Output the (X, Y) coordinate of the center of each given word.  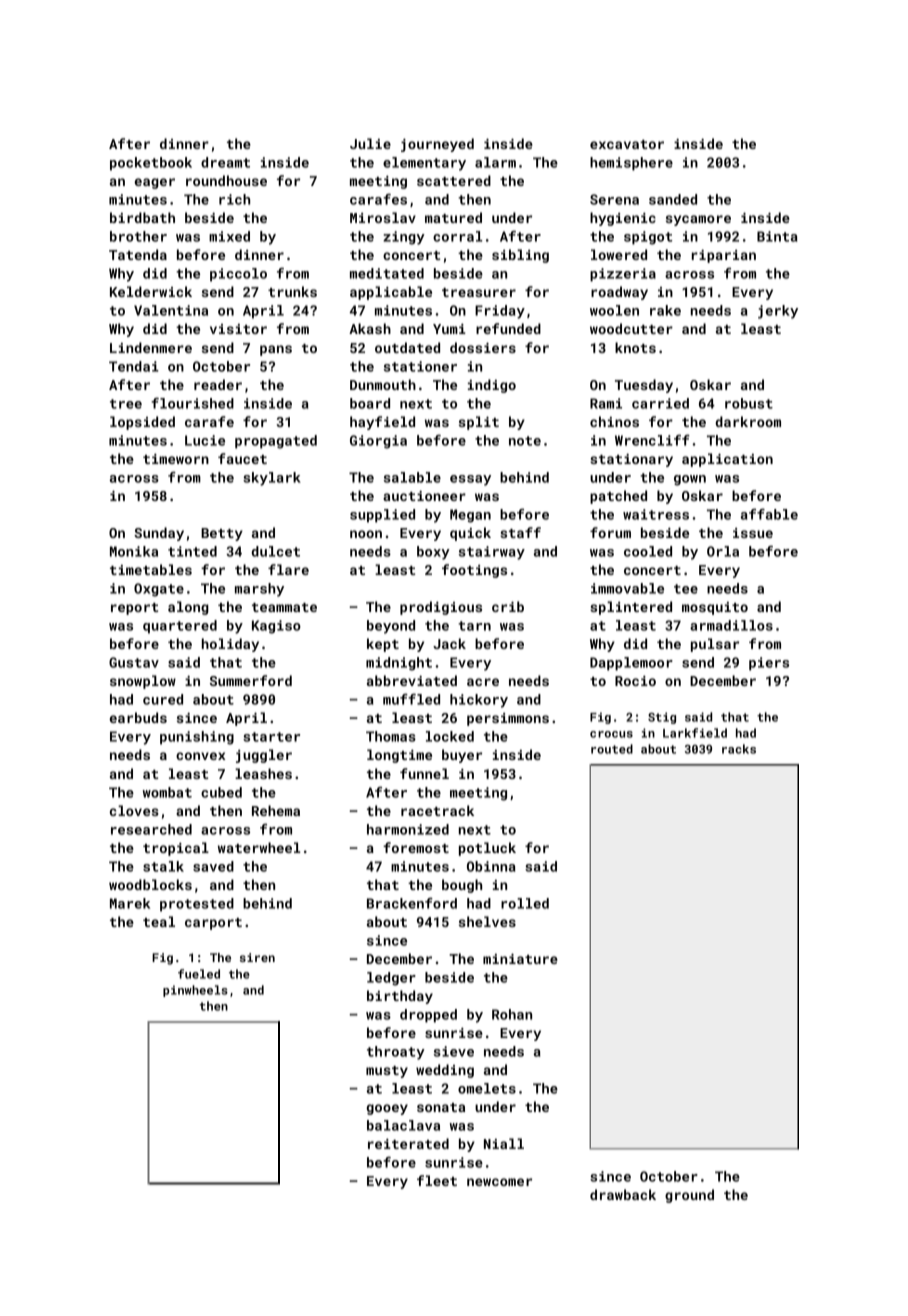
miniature (520, 959)
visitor (238, 329)
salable (412, 477)
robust (749, 403)
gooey (387, 1109)
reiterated (408, 1143)
